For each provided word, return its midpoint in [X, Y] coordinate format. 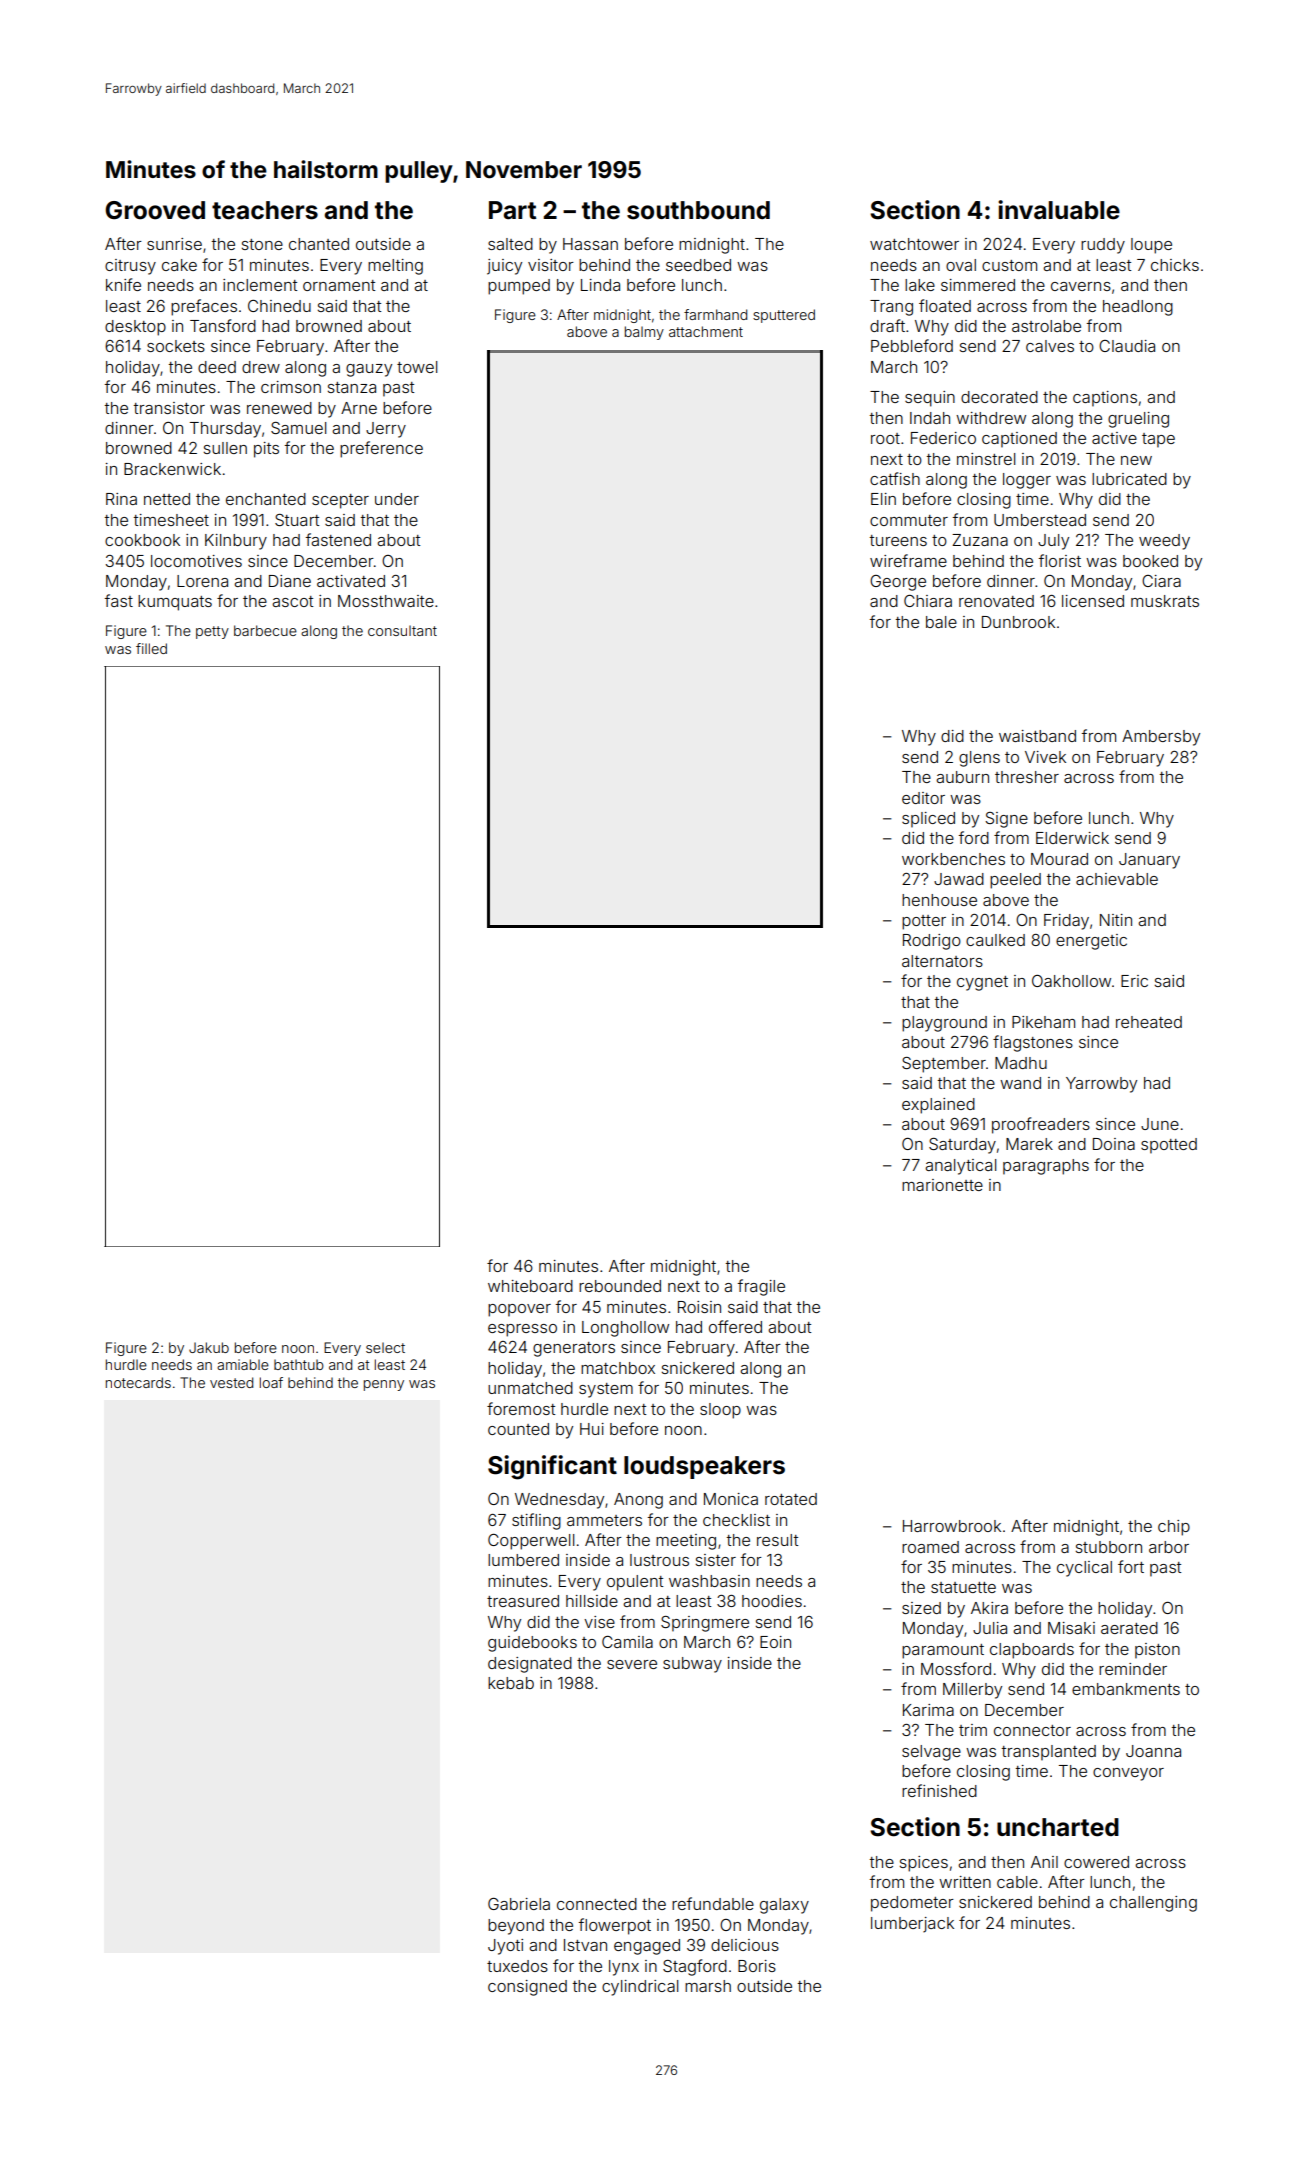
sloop [720, 1411]
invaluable [1059, 210]
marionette [942, 1185]
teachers [265, 210]
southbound [698, 210]
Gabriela [519, 1904]
